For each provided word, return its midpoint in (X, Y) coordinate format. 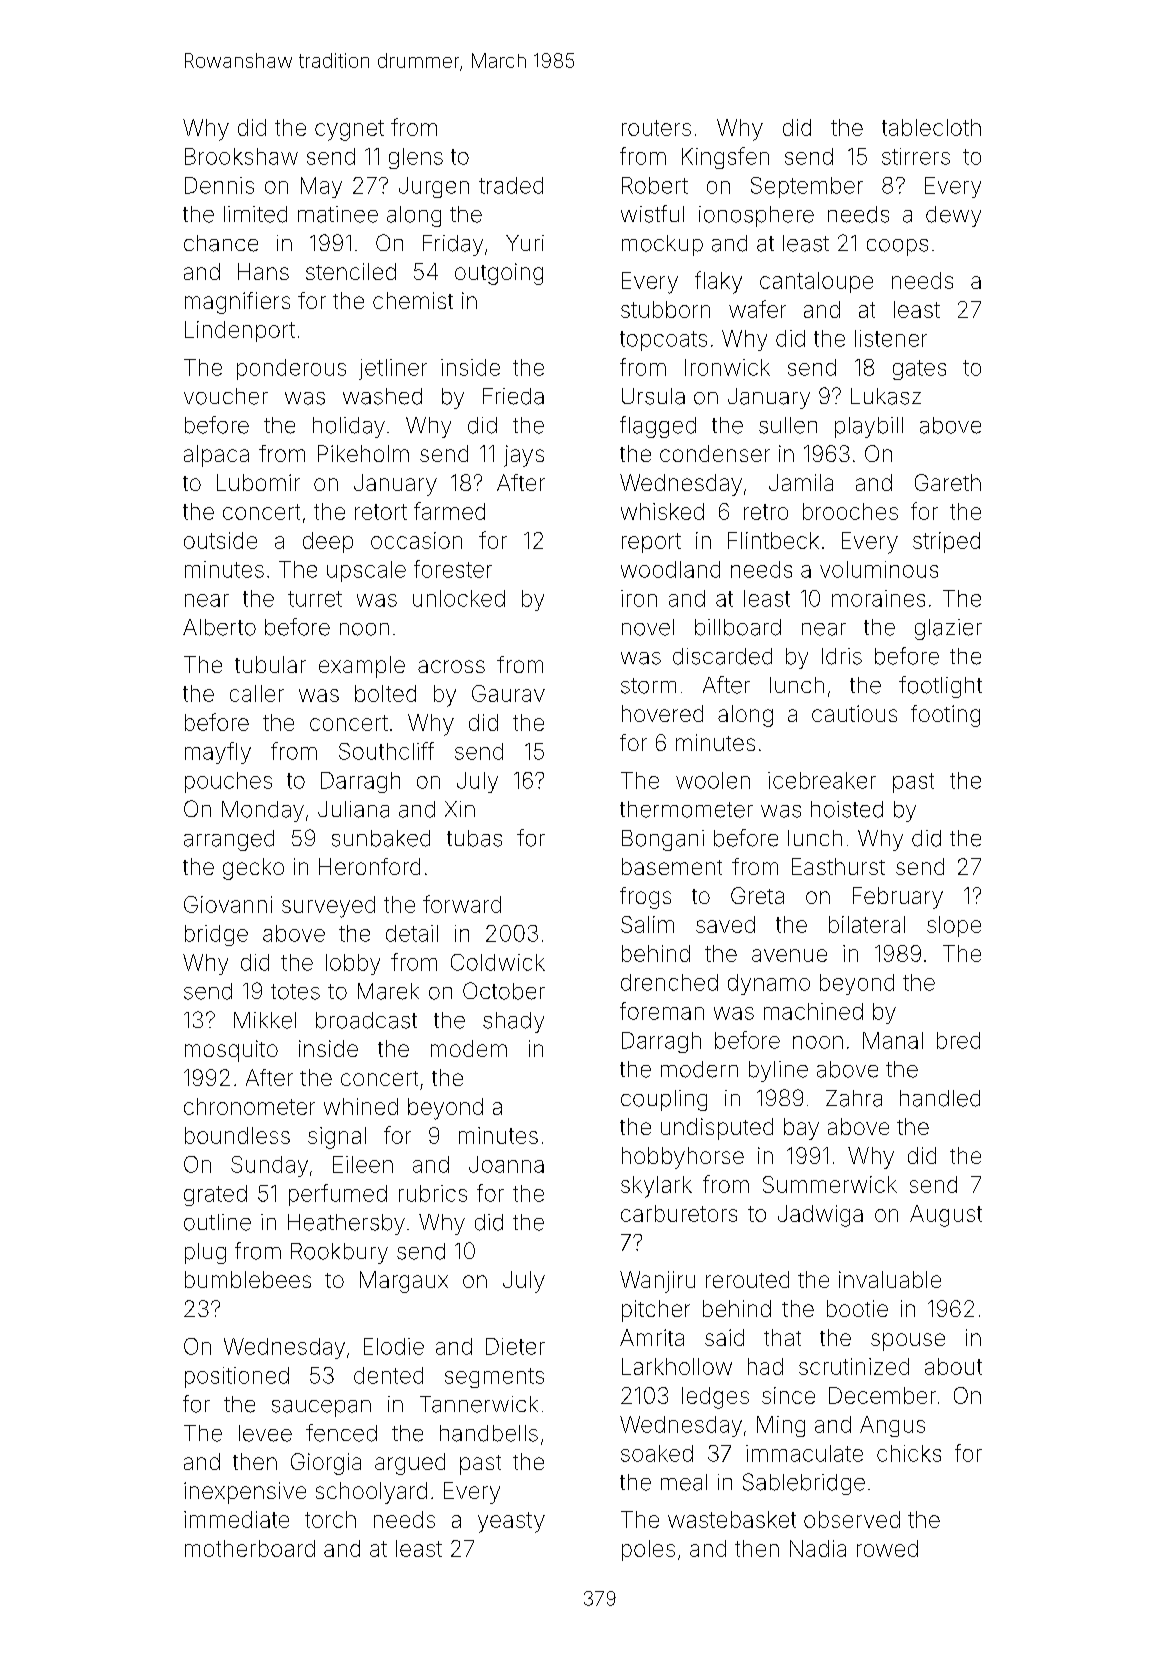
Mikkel (265, 1020)
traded (511, 185)
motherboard (250, 1548)
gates (919, 370)
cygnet (349, 130)
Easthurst (838, 866)
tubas (474, 838)
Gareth (948, 482)
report (651, 543)
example (362, 667)
